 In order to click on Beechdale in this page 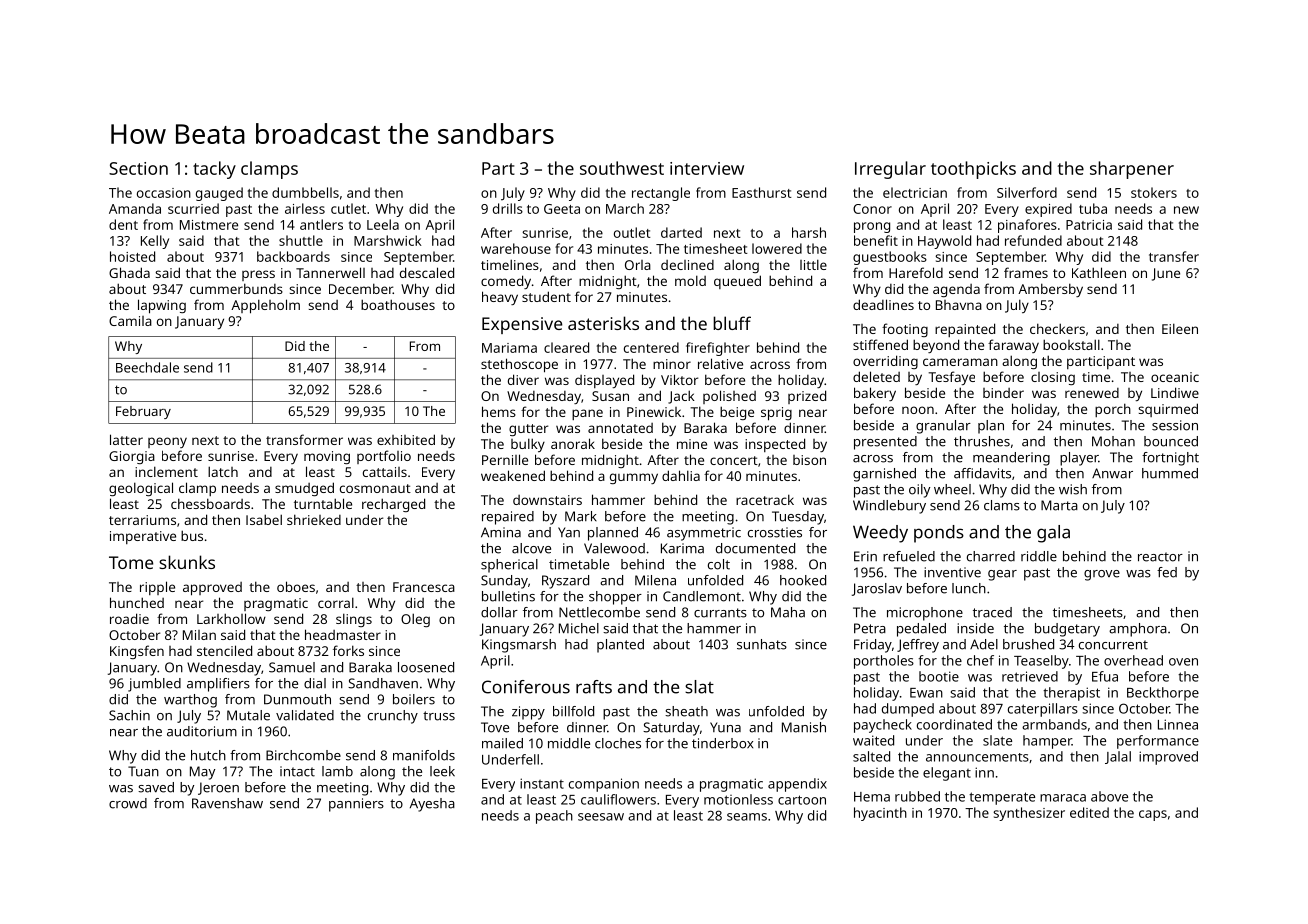, I will do `click(147, 367)`.
